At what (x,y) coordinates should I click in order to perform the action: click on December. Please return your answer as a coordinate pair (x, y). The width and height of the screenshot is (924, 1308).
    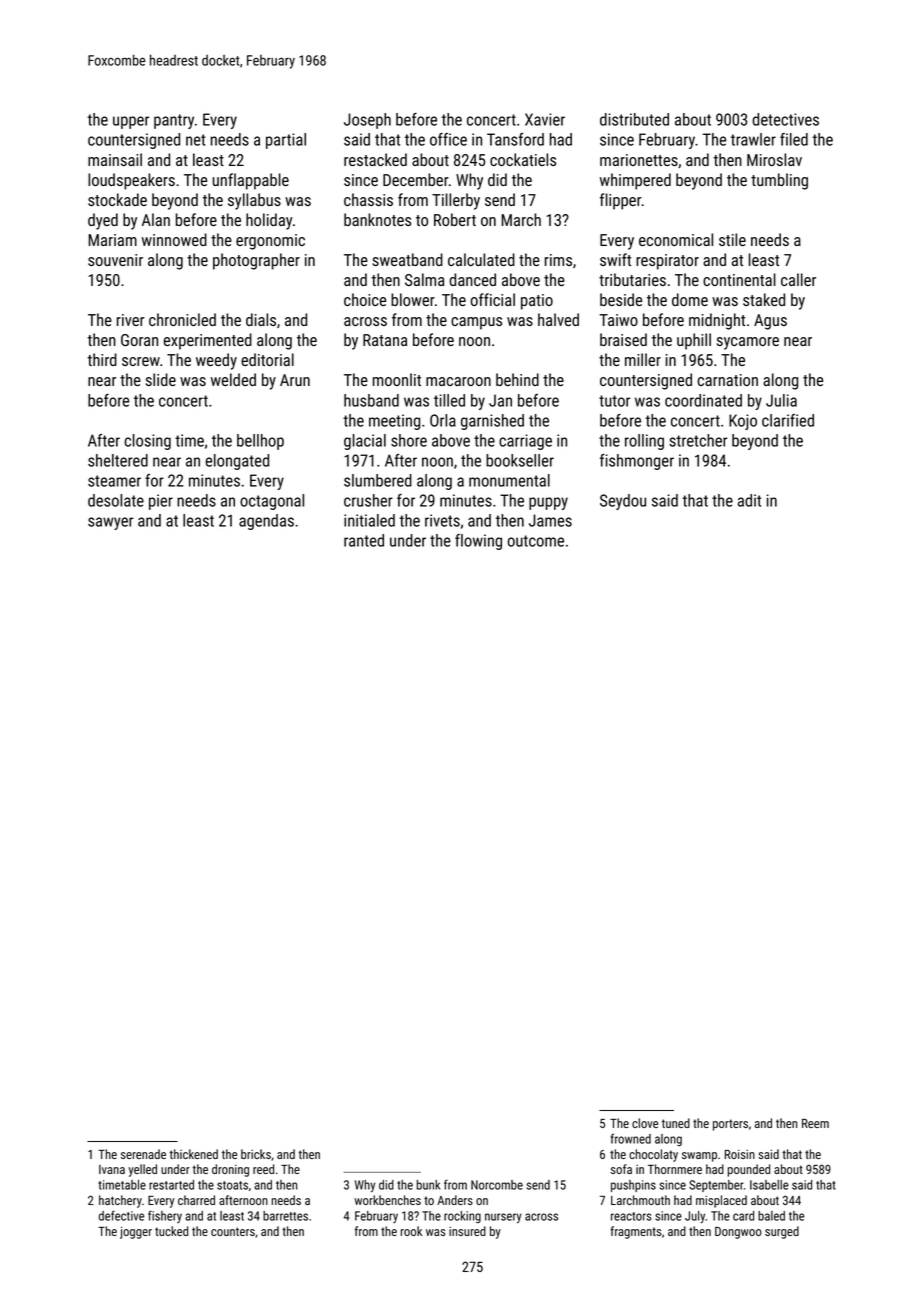
    Looking at the image, I should click on (416, 179).
